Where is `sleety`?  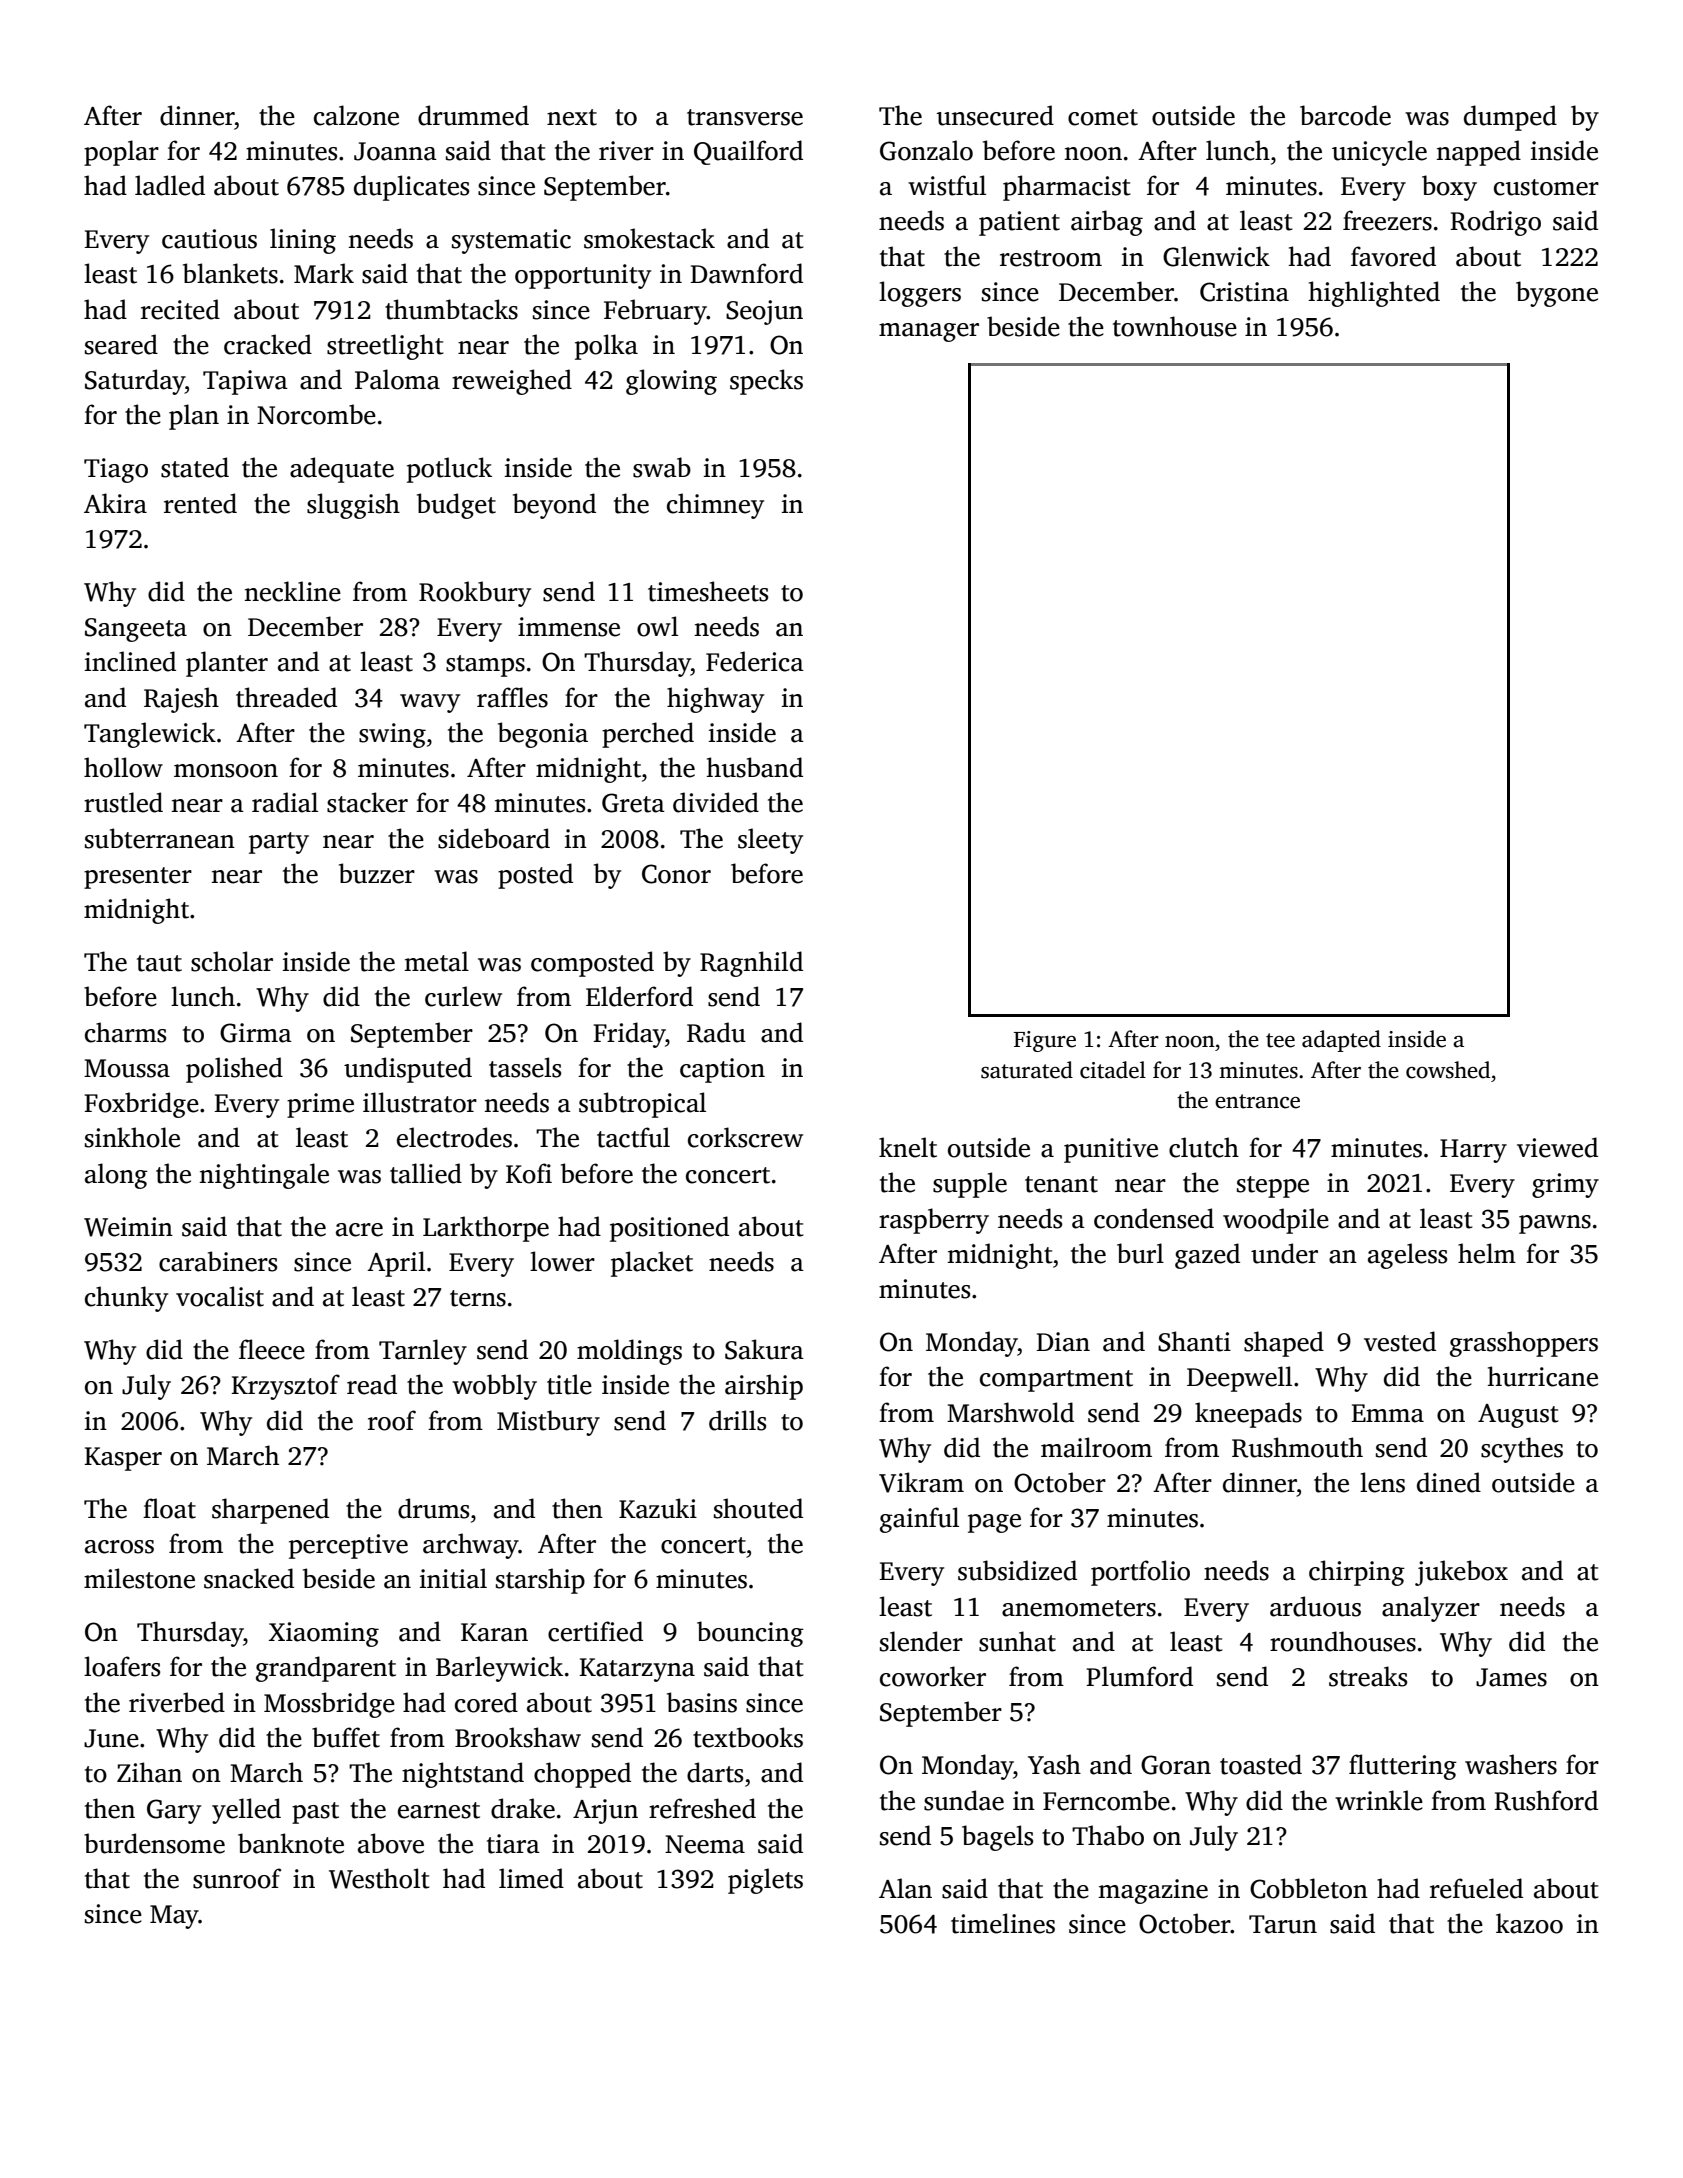
sleety is located at coordinates (770, 841).
